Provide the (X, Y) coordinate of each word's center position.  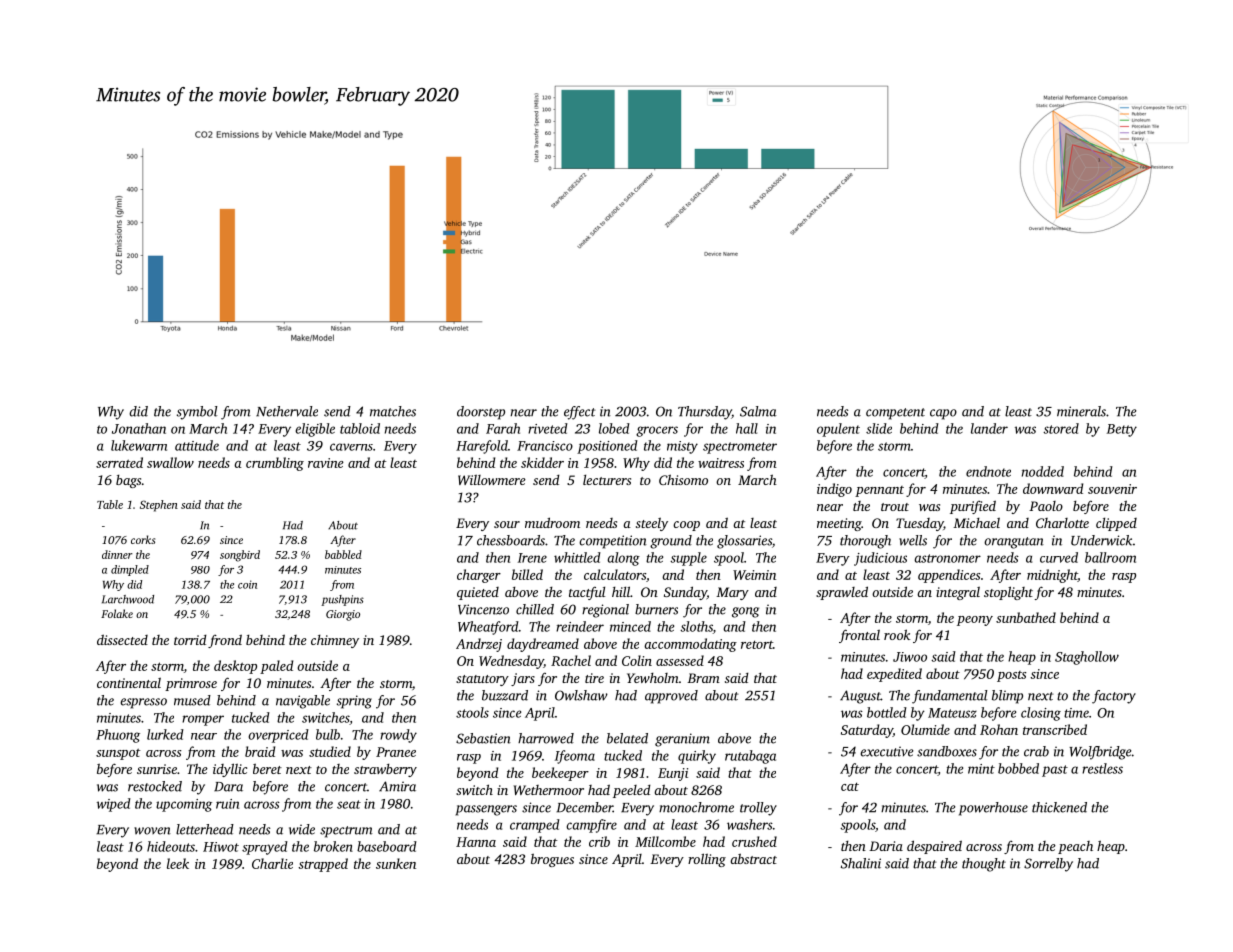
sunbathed (1026, 617)
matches (393, 411)
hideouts (171, 846)
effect (580, 413)
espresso (143, 703)
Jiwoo (910, 657)
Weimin (754, 575)
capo (943, 414)
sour (507, 524)
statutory (482, 680)
